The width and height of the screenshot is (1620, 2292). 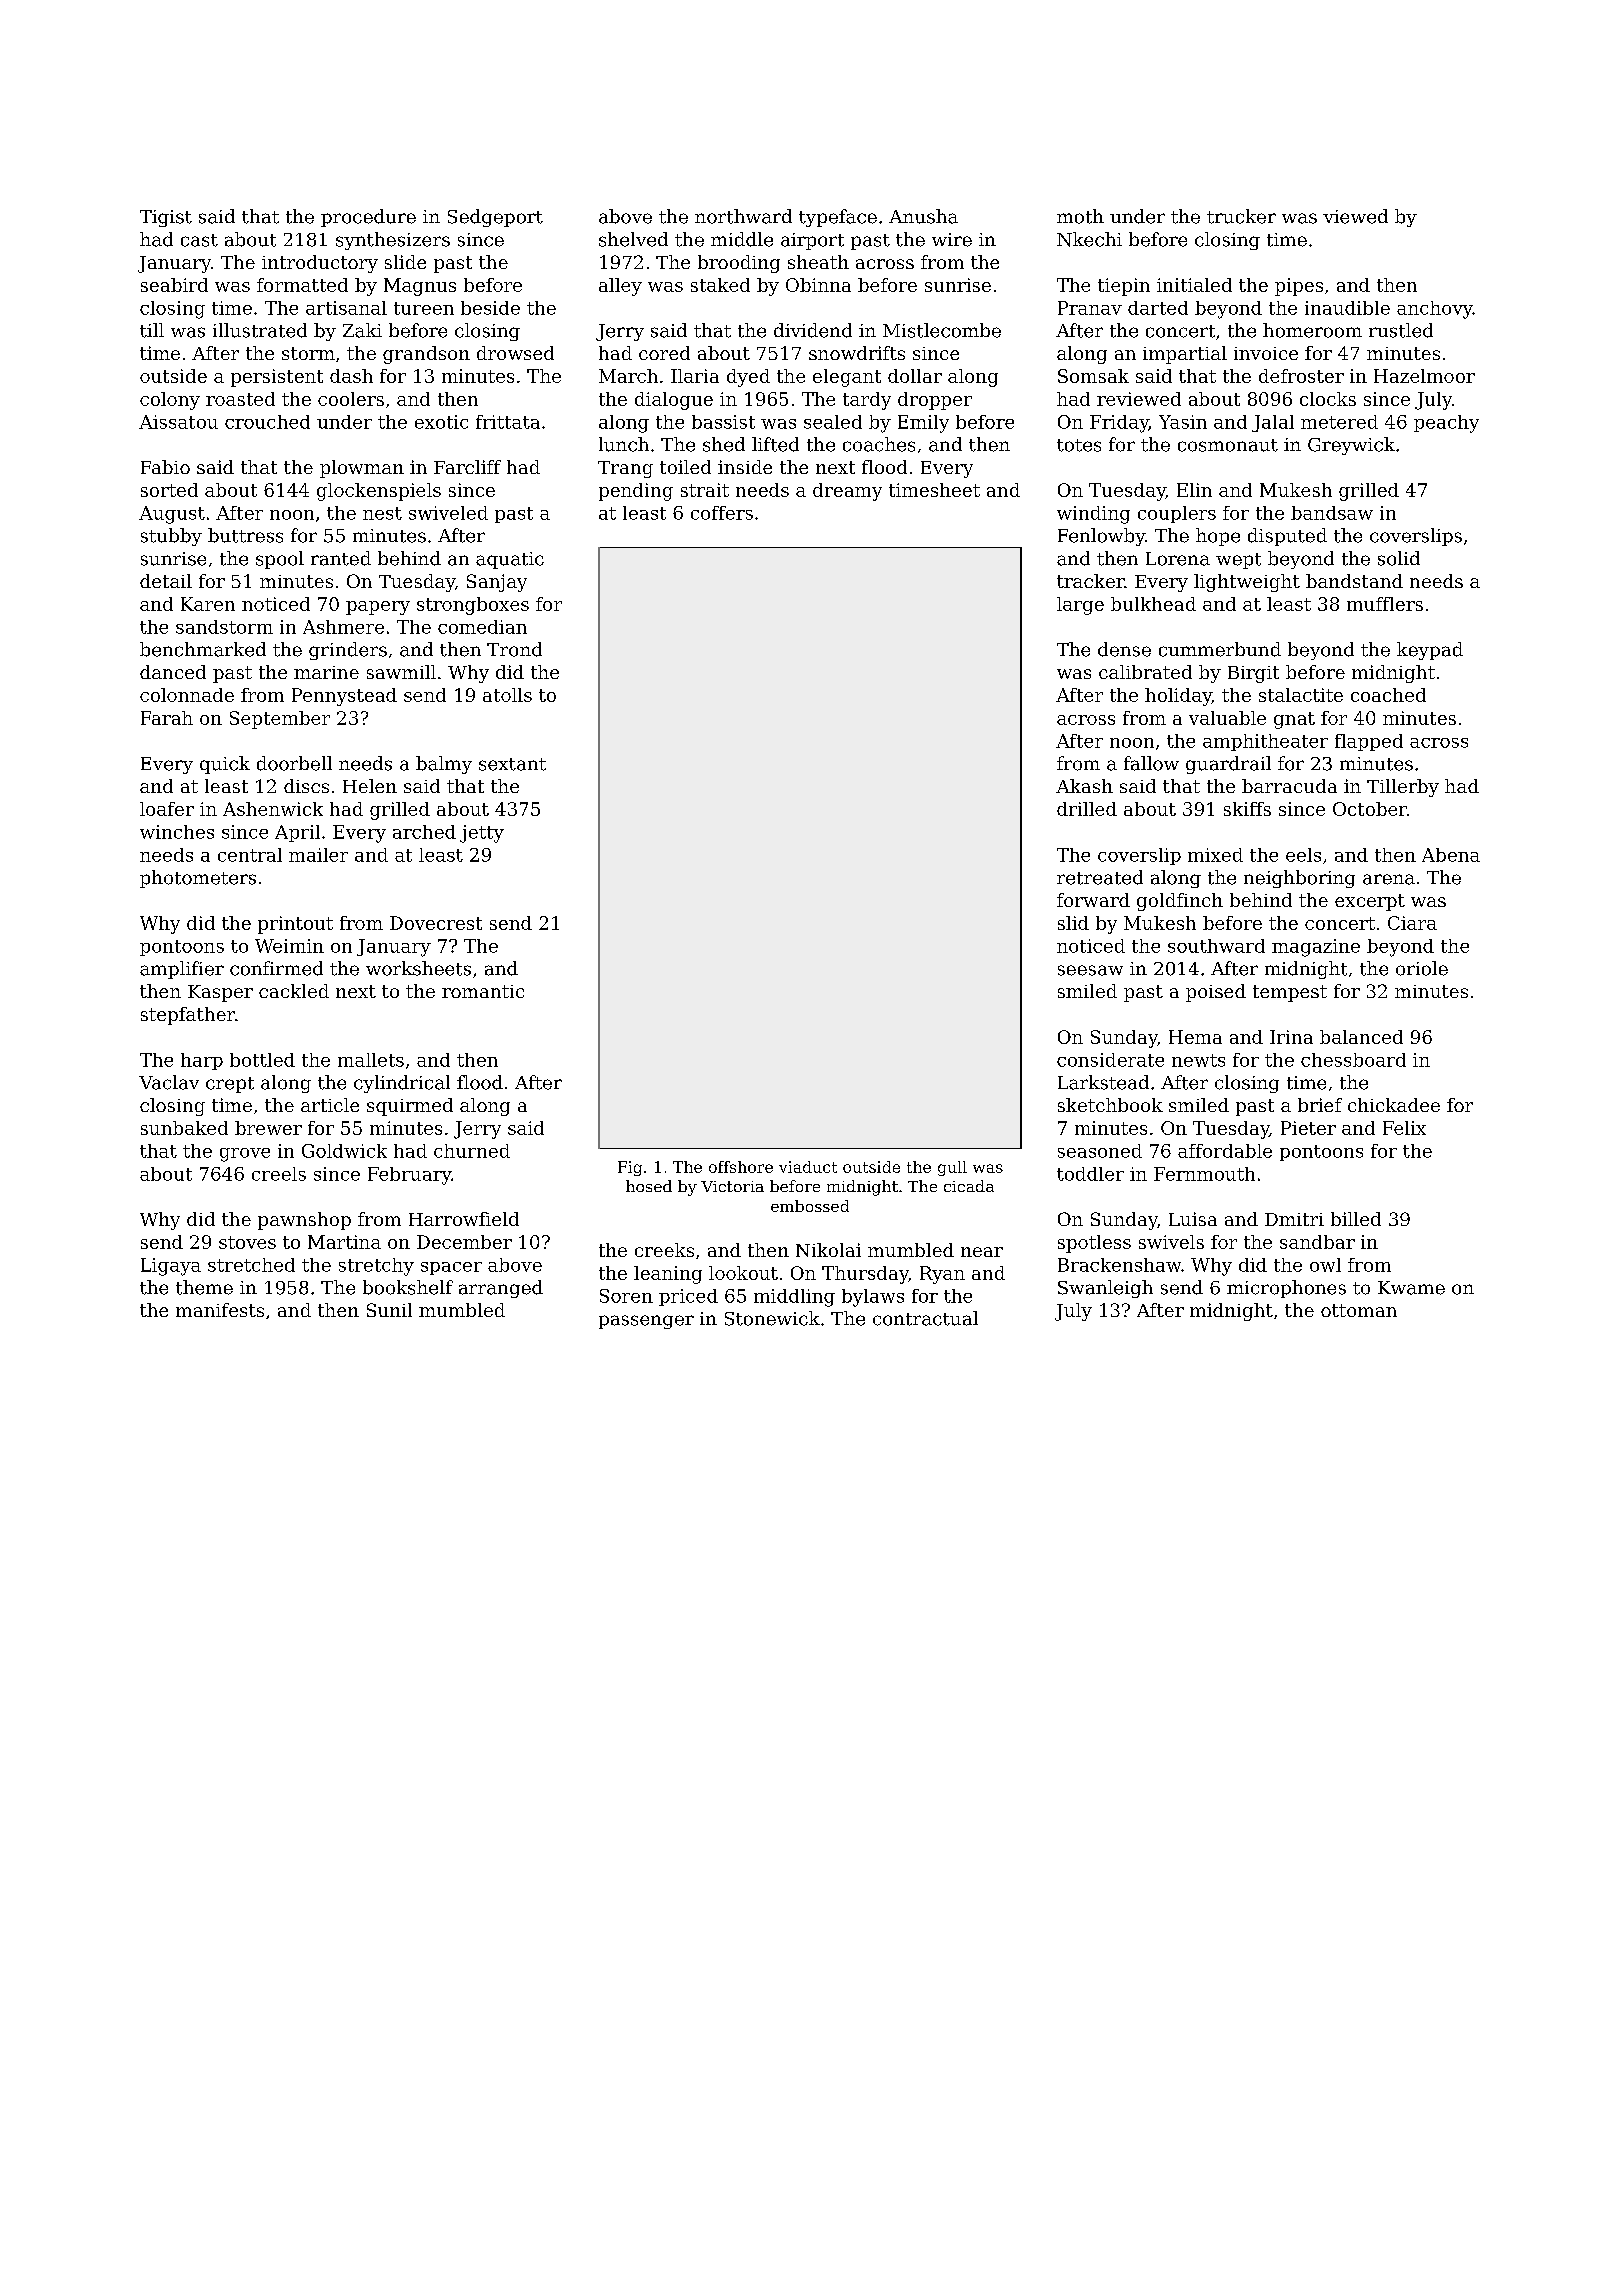 What do you see at coordinates (828, 1250) in the screenshot?
I see `Nikolai` at bounding box center [828, 1250].
